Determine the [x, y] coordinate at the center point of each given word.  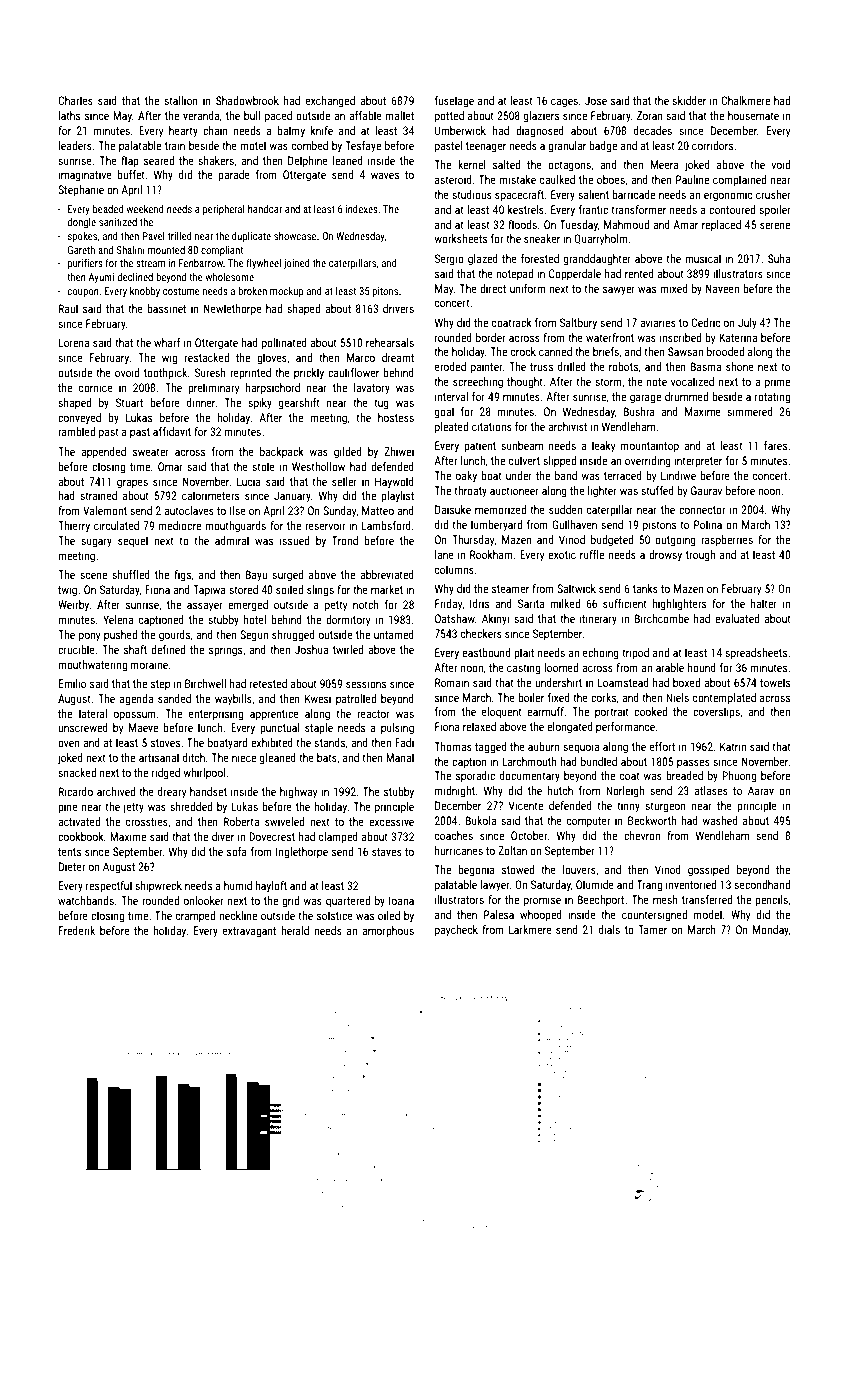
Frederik [77, 930]
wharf [167, 342]
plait [524, 654]
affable [365, 115]
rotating [772, 398]
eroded [450, 366]
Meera [665, 164]
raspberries [727, 541]
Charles [75, 100]
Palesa [499, 914]
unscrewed [83, 727]
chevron [642, 835]
